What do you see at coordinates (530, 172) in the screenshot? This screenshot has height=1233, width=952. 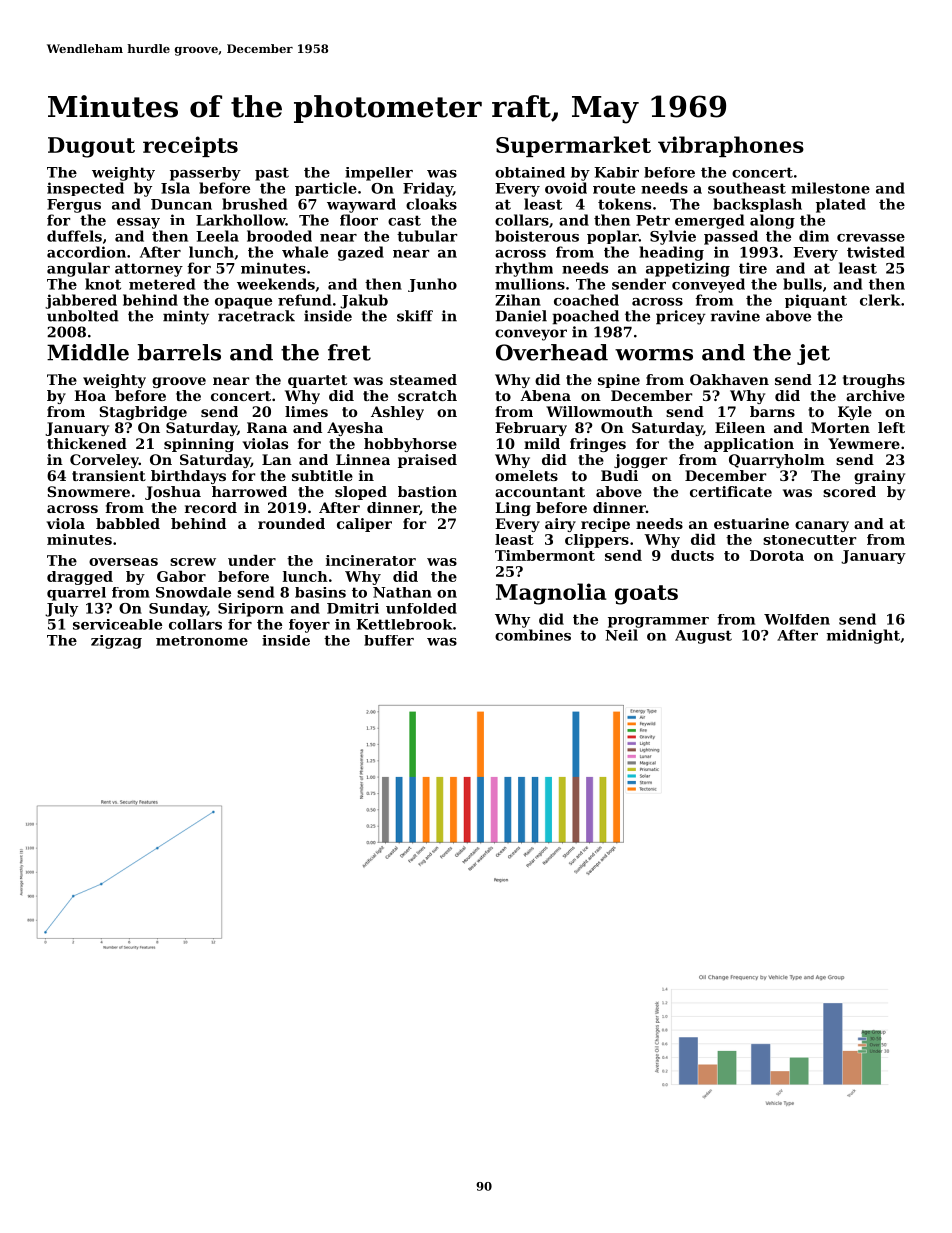 I see `obtained` at bounding box center [530, 172].
